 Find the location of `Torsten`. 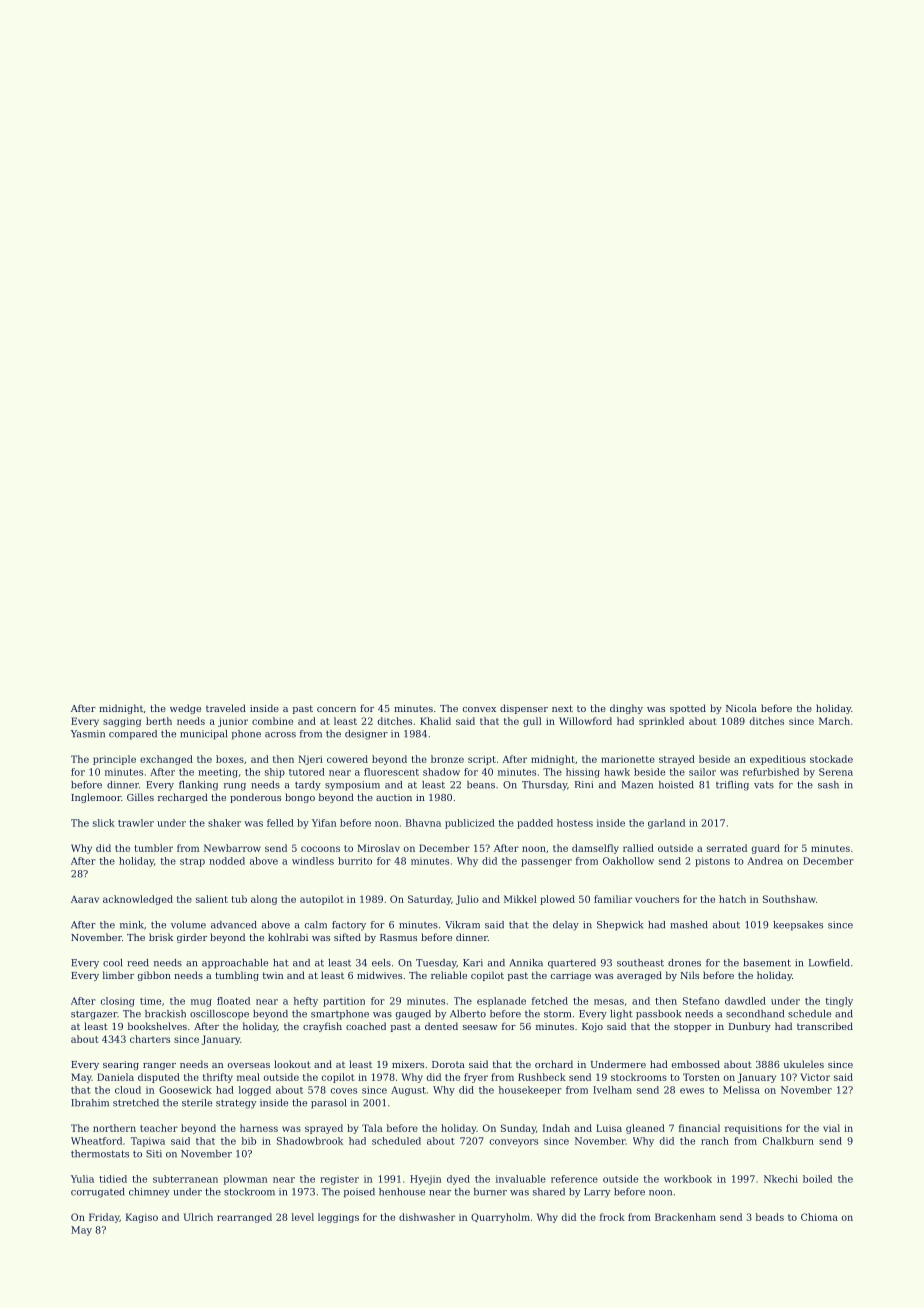

Torsten is located at coordinates (701, 1077).
